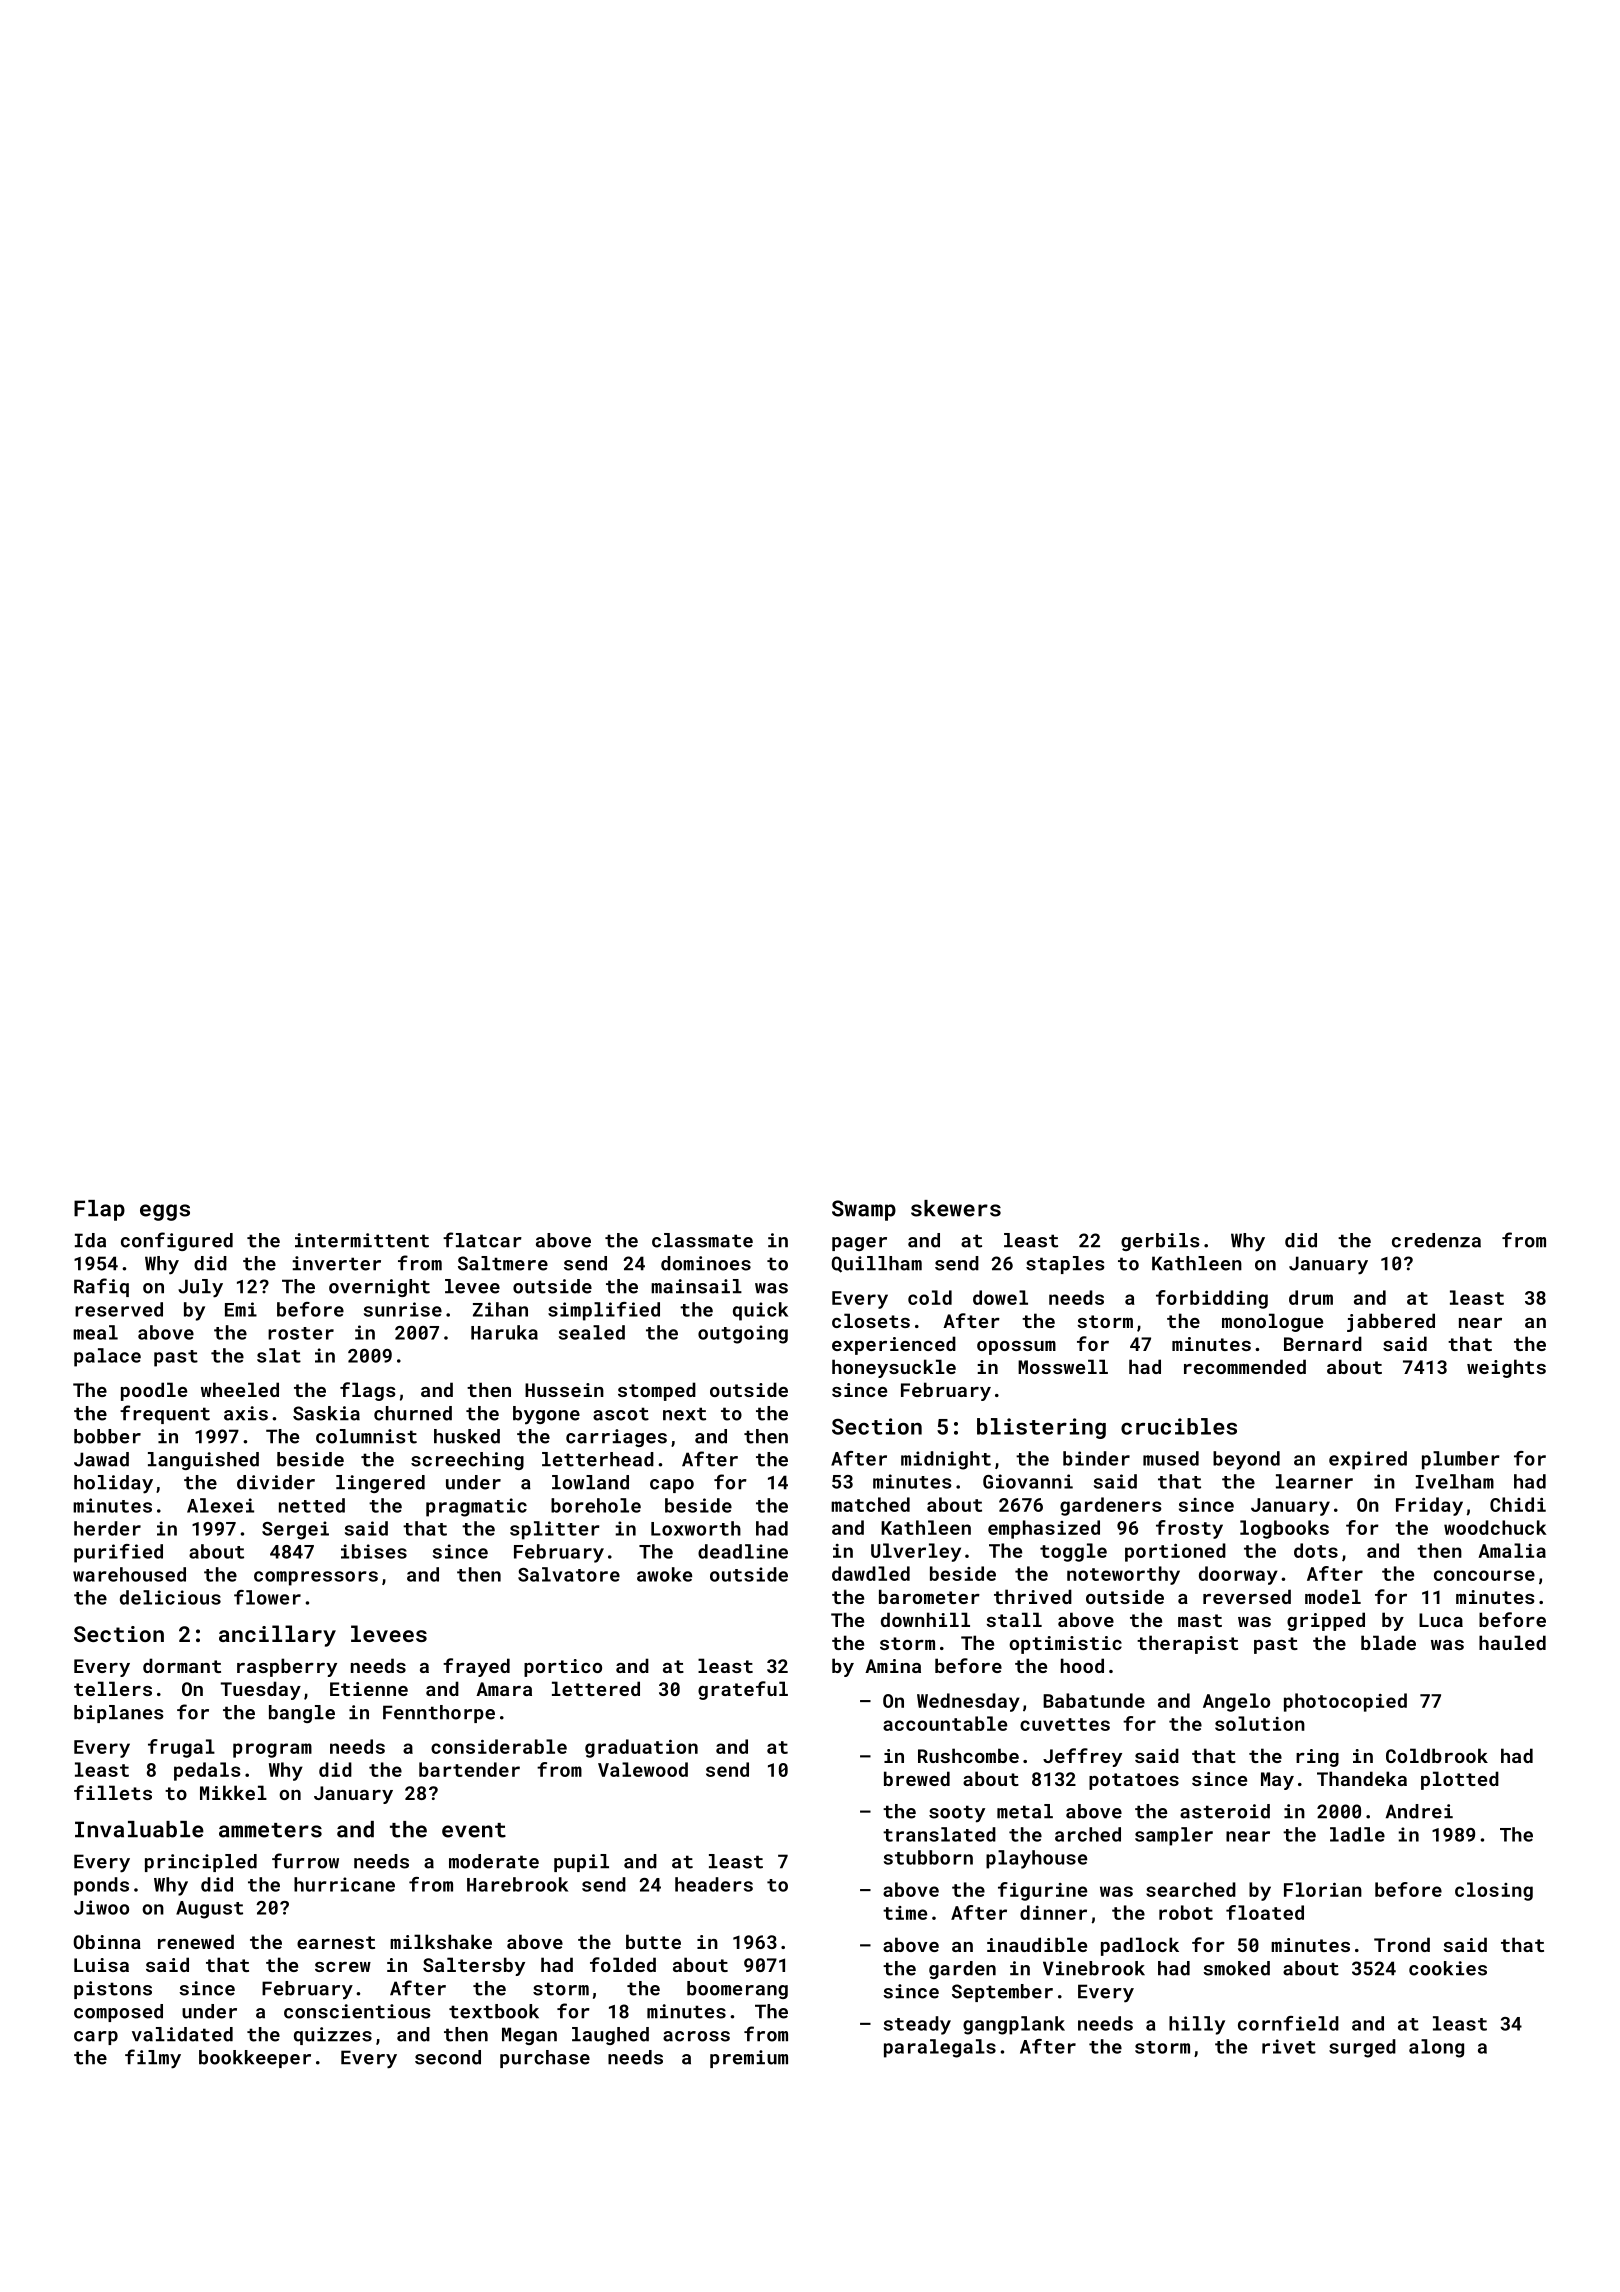 Image resolution: width=1620 pixels, height=2292 pixels. Describe the element at coordinates (118, 2013) in the image. I see `composed` at that location.
